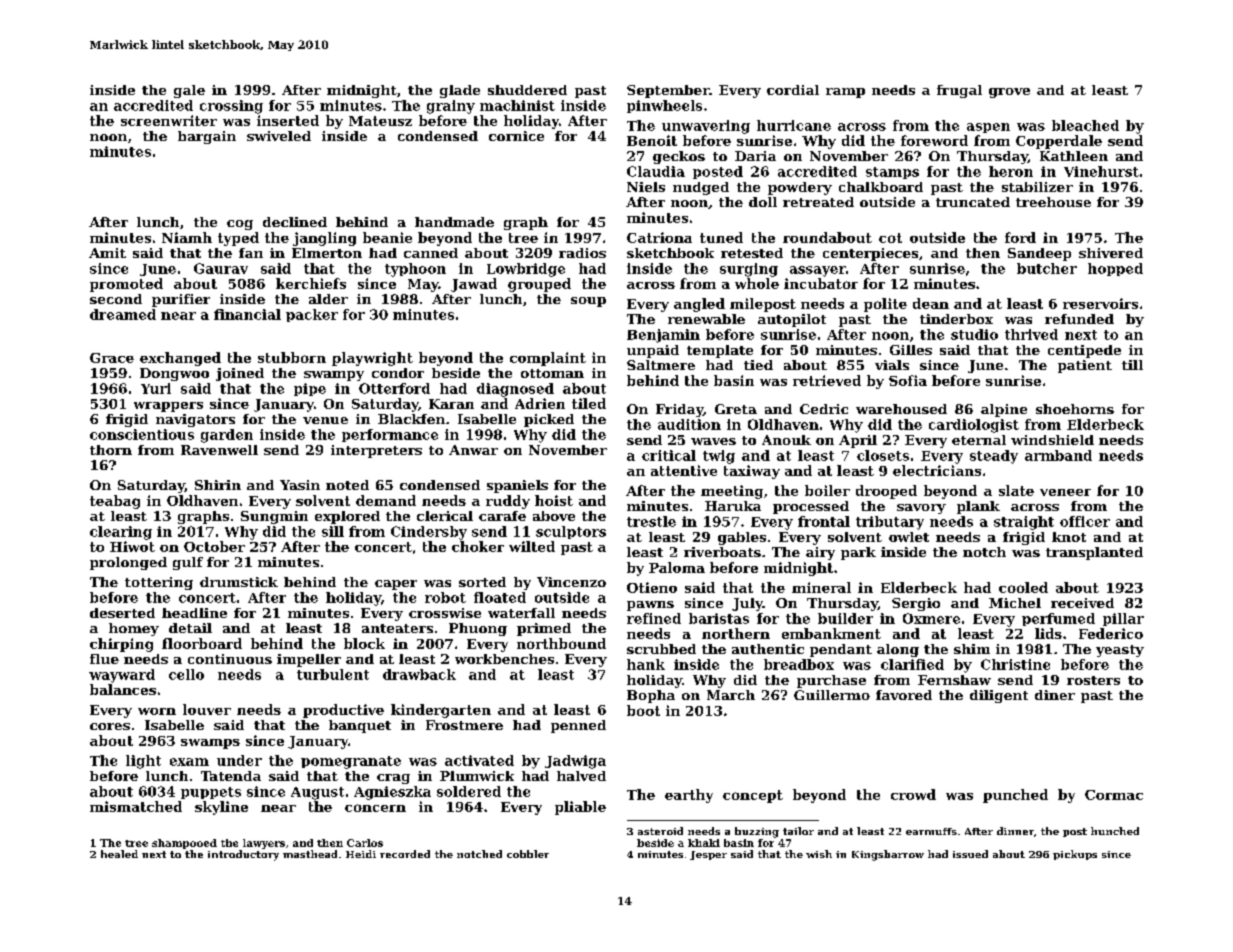  I want to click on grove, so click(1009, 93).
